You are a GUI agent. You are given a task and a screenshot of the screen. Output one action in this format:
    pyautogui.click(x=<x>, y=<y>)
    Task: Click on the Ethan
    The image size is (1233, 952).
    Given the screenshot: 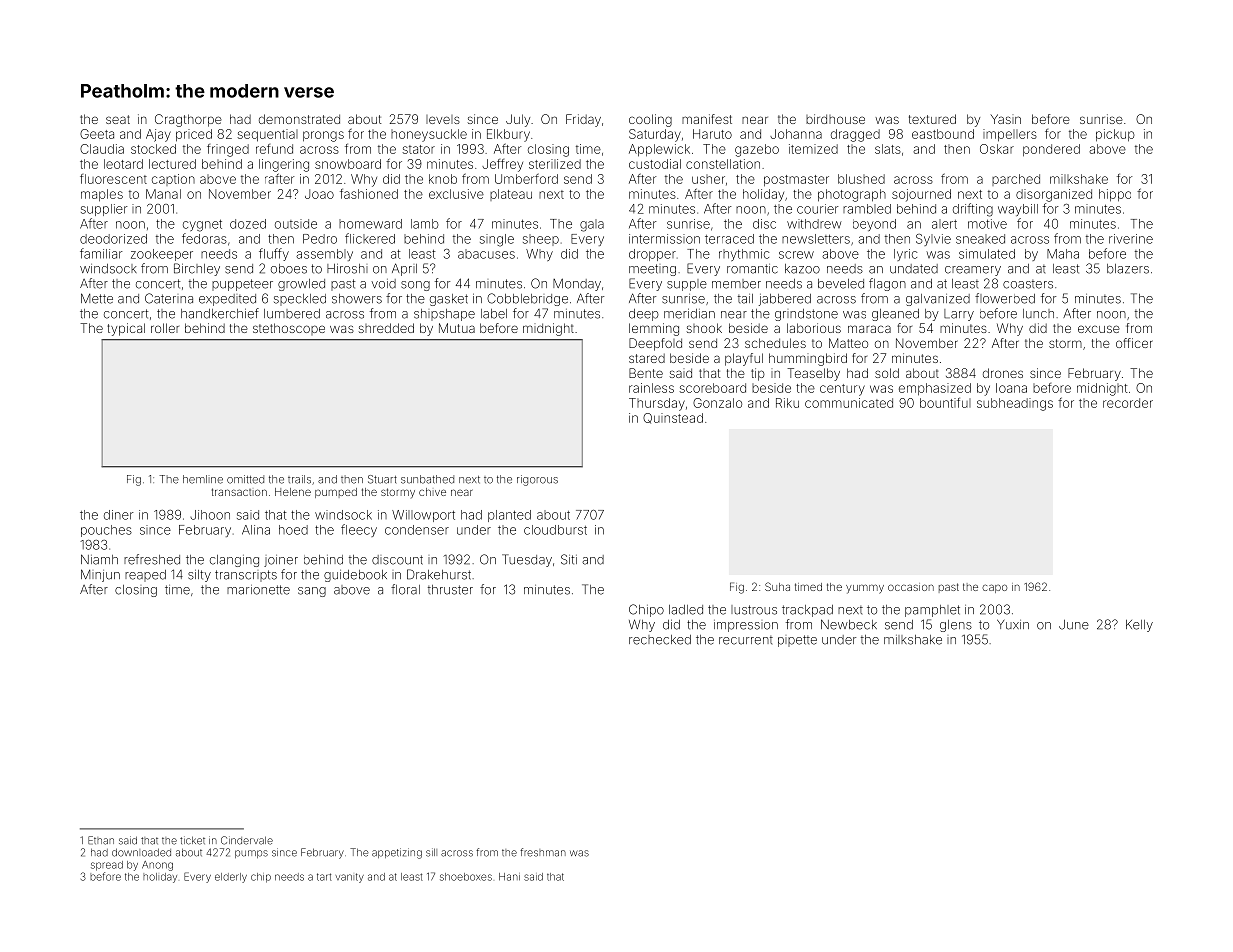 What is the action you would take?
    pyautogui.click(x=101, y=840)
